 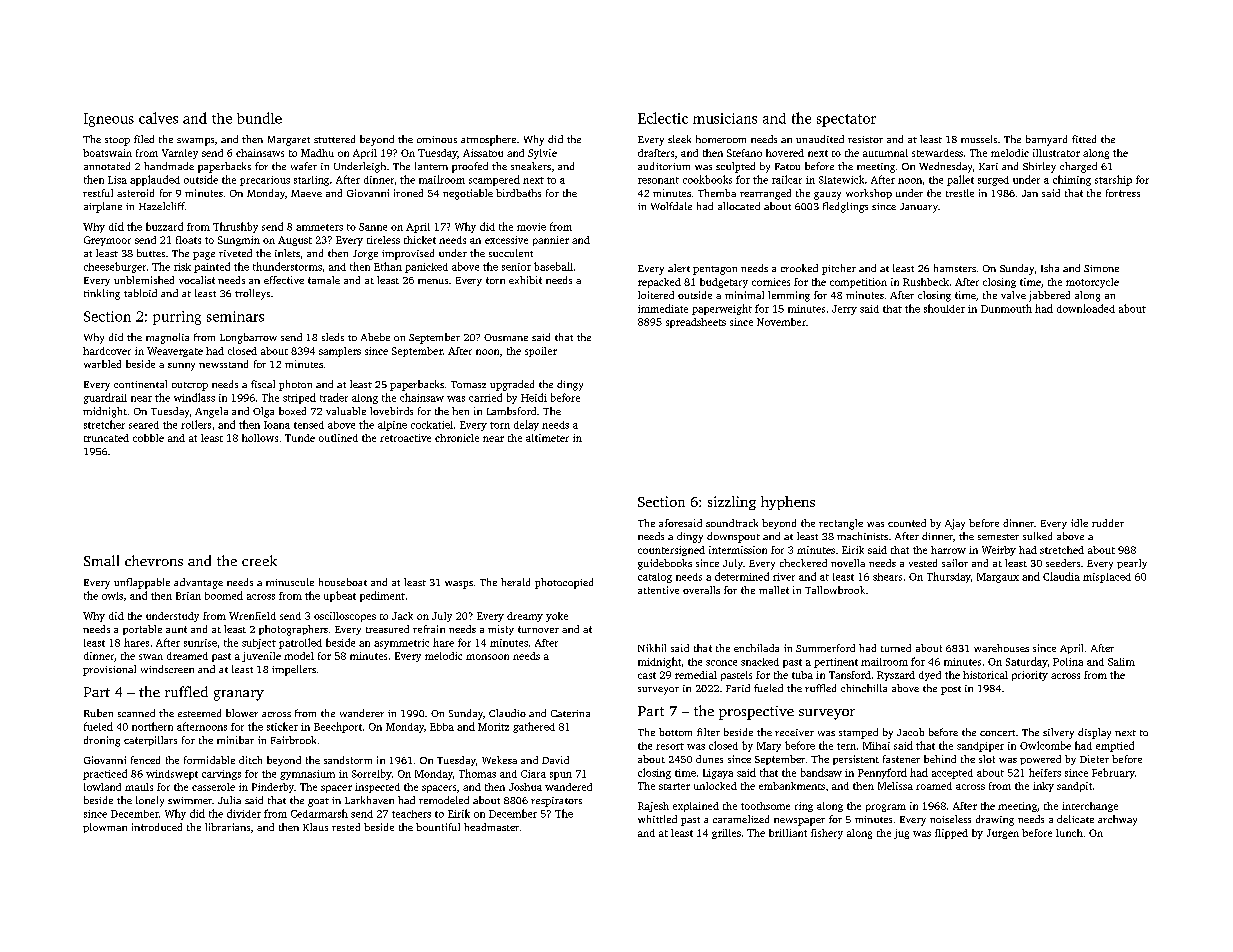 What do you see at coordinates (949, 577) in the page?
I see `Thursday` at bounding box center [949, 577].
